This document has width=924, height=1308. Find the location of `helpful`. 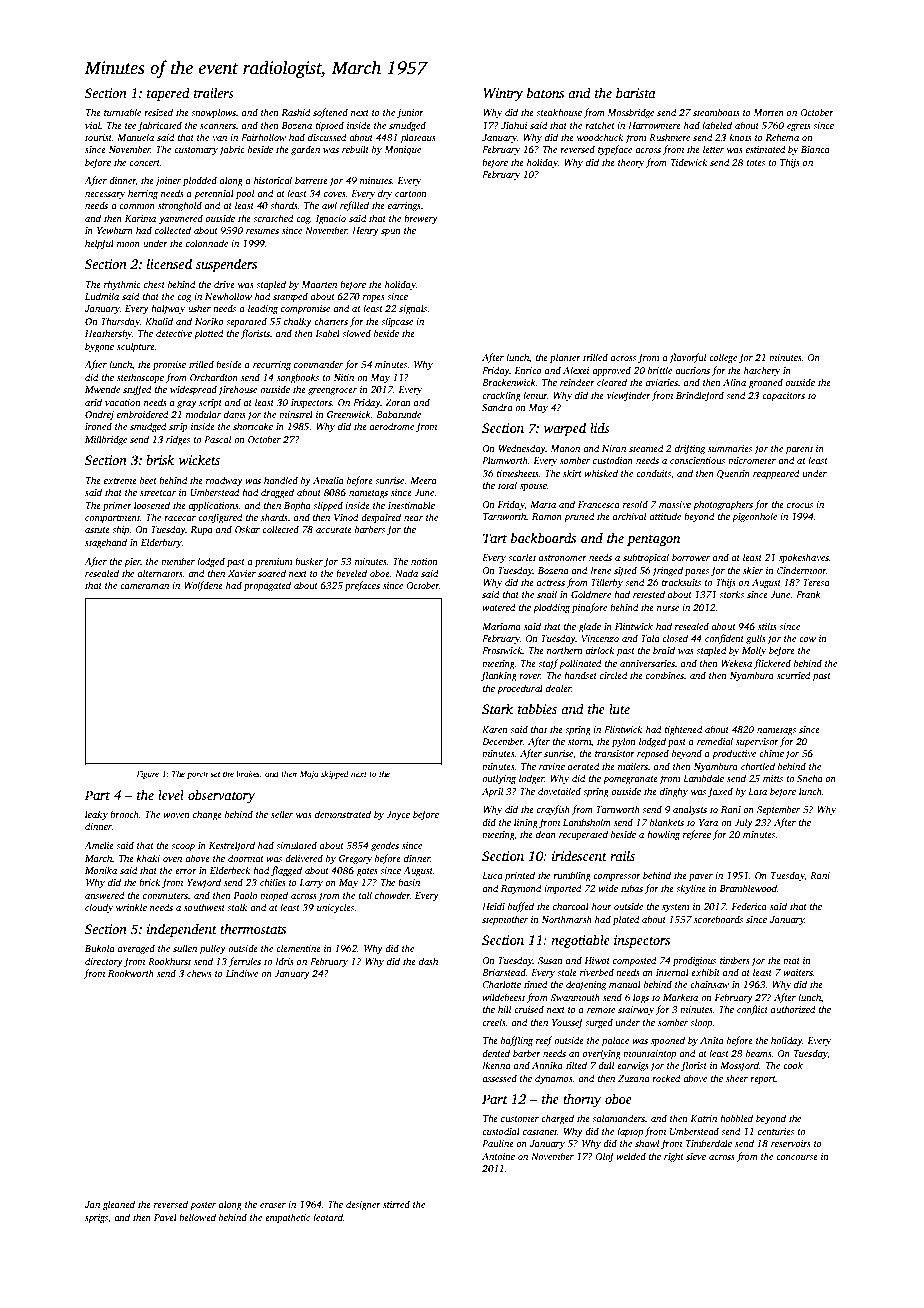

helpful is located at coordinates (99, 244).
